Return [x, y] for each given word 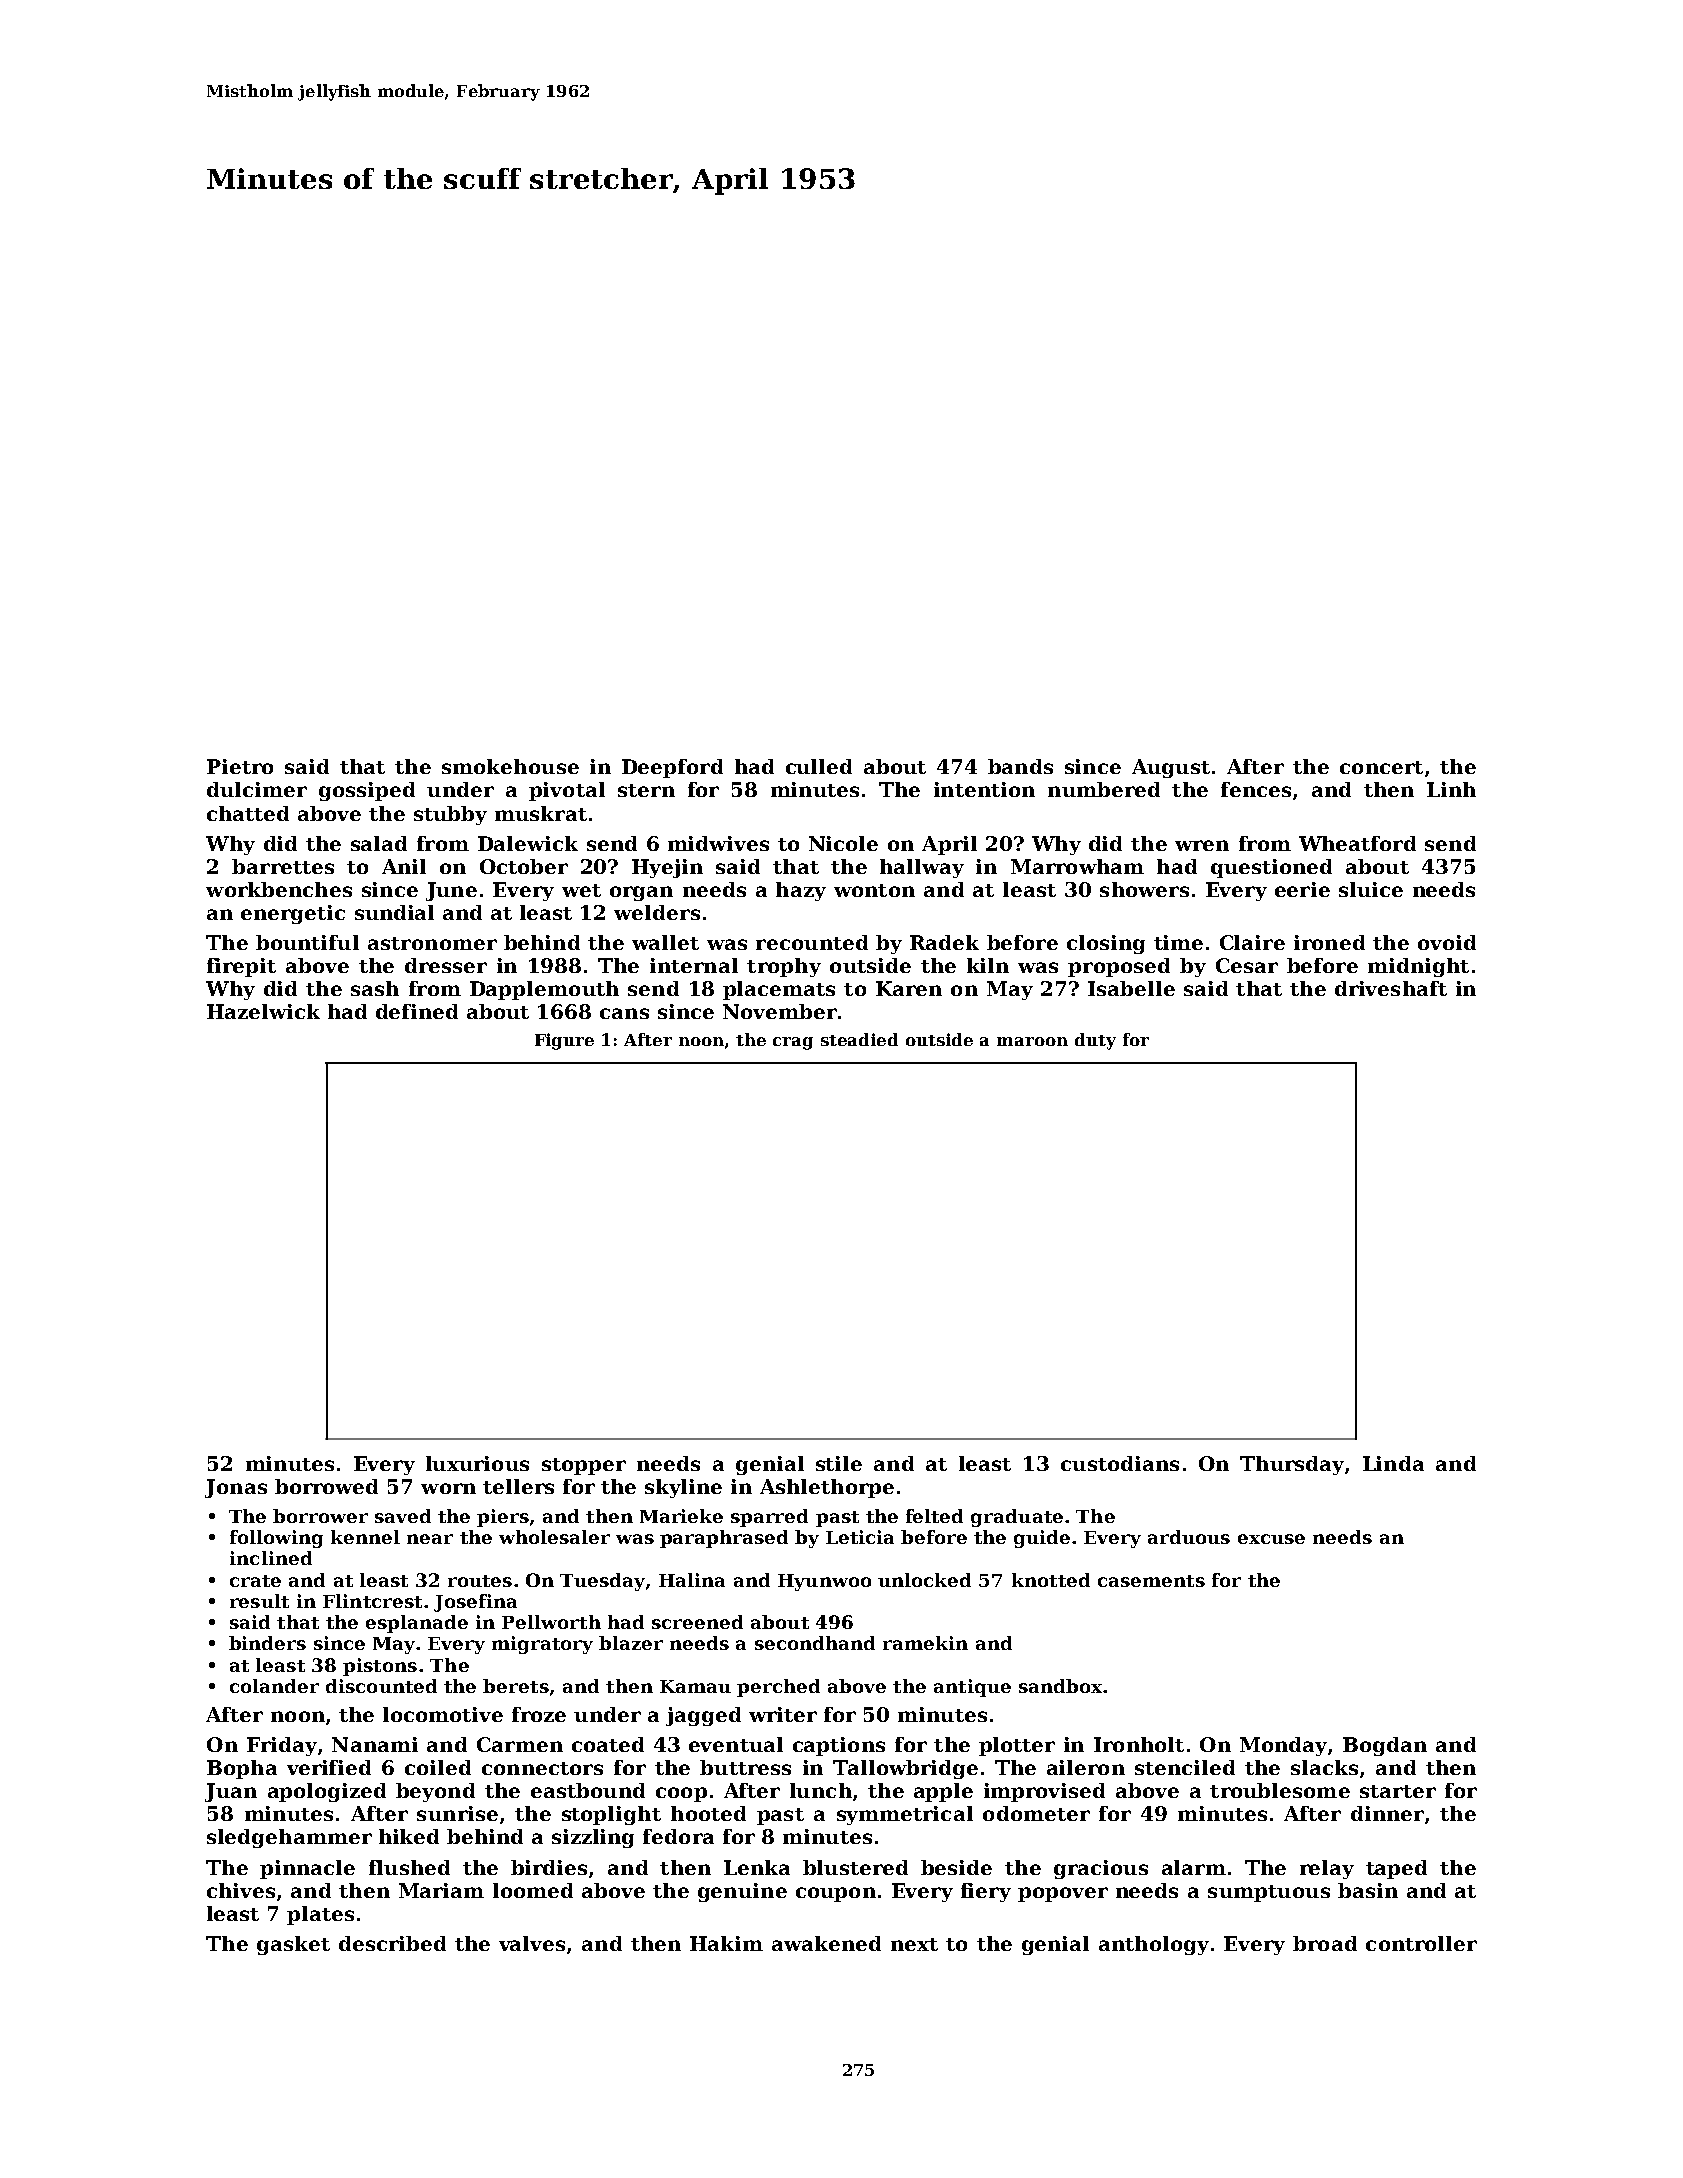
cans [624, 1013]
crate [255, 1581]
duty [1095, 1041]
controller [1421, 1943]
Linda [1393, 1463]
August [1171, 768]
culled [819, 766]
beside [956, 1867]
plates [320, 1915]
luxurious [477, 1463]
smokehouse [510, 766]
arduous [1189, 1537]
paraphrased [724, 1539]
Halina [692, 1580]
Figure [564, 1041]
